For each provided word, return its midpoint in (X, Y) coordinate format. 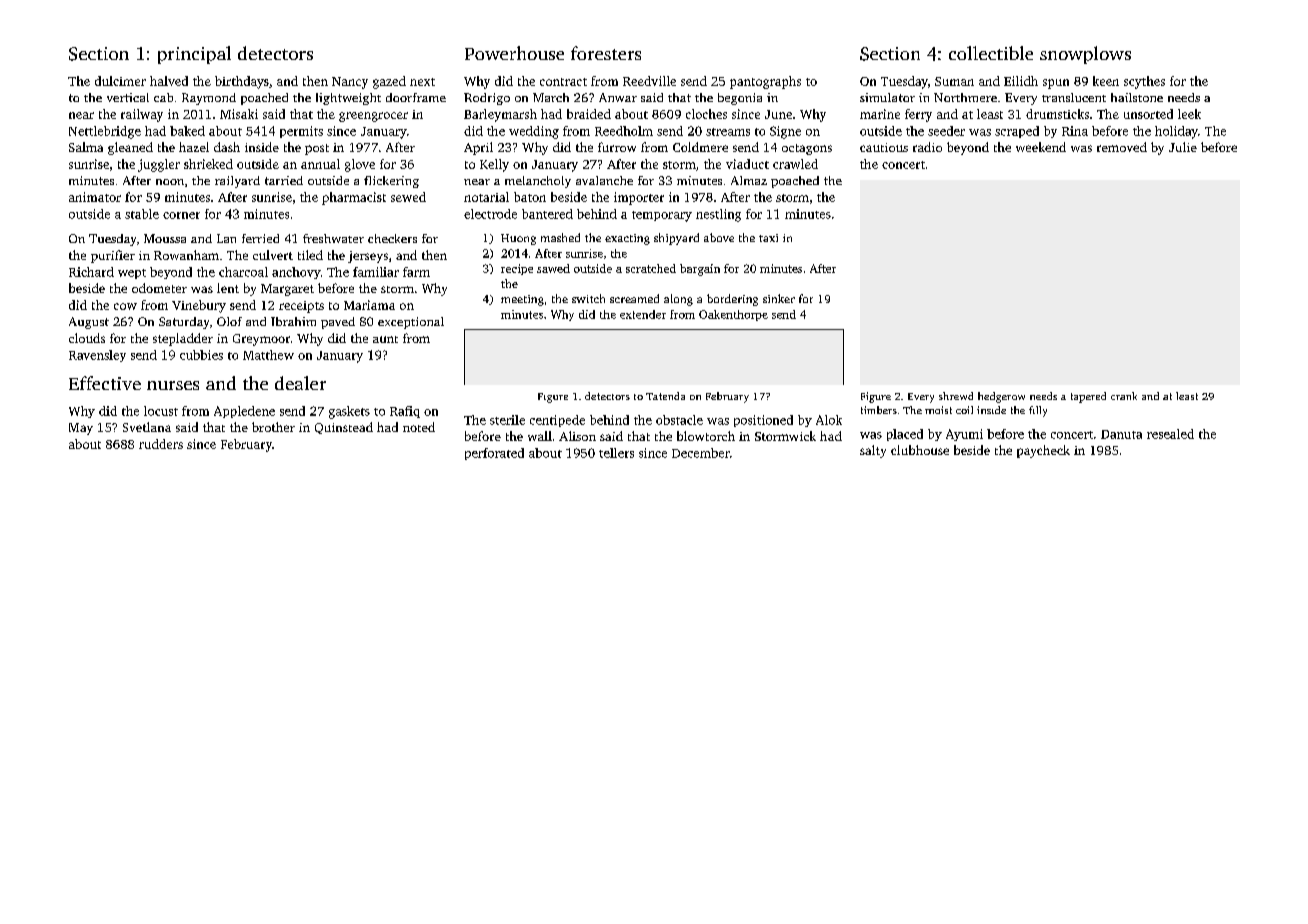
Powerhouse (514, 53)
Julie (1183, 147)
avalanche (604, 180)
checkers (392, 238)
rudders (161, 444)
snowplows (1085, 55)
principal (194, 55)
